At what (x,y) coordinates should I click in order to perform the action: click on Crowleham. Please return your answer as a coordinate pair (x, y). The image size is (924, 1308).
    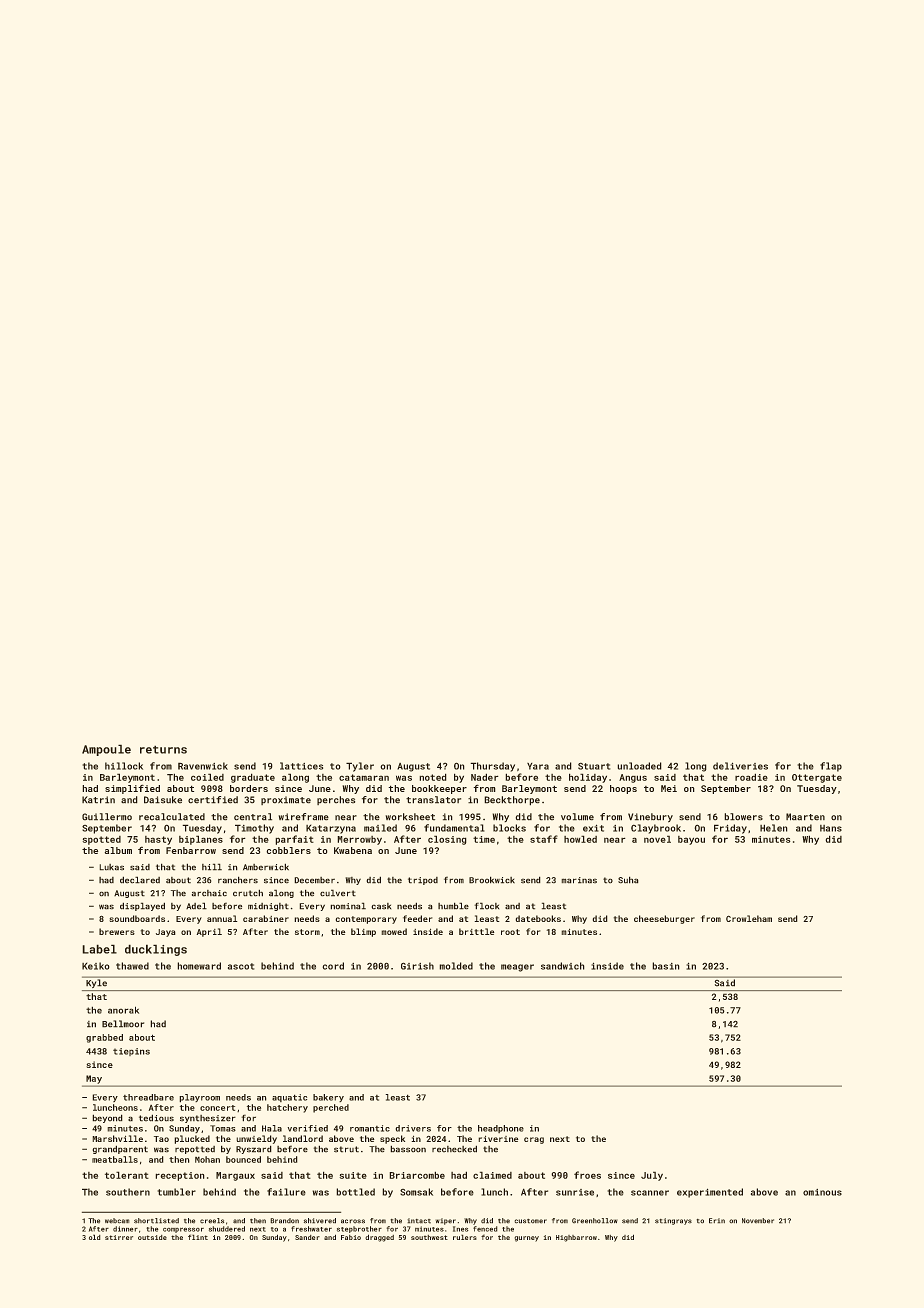
    Looking at the image, I should click on (749, 918).
